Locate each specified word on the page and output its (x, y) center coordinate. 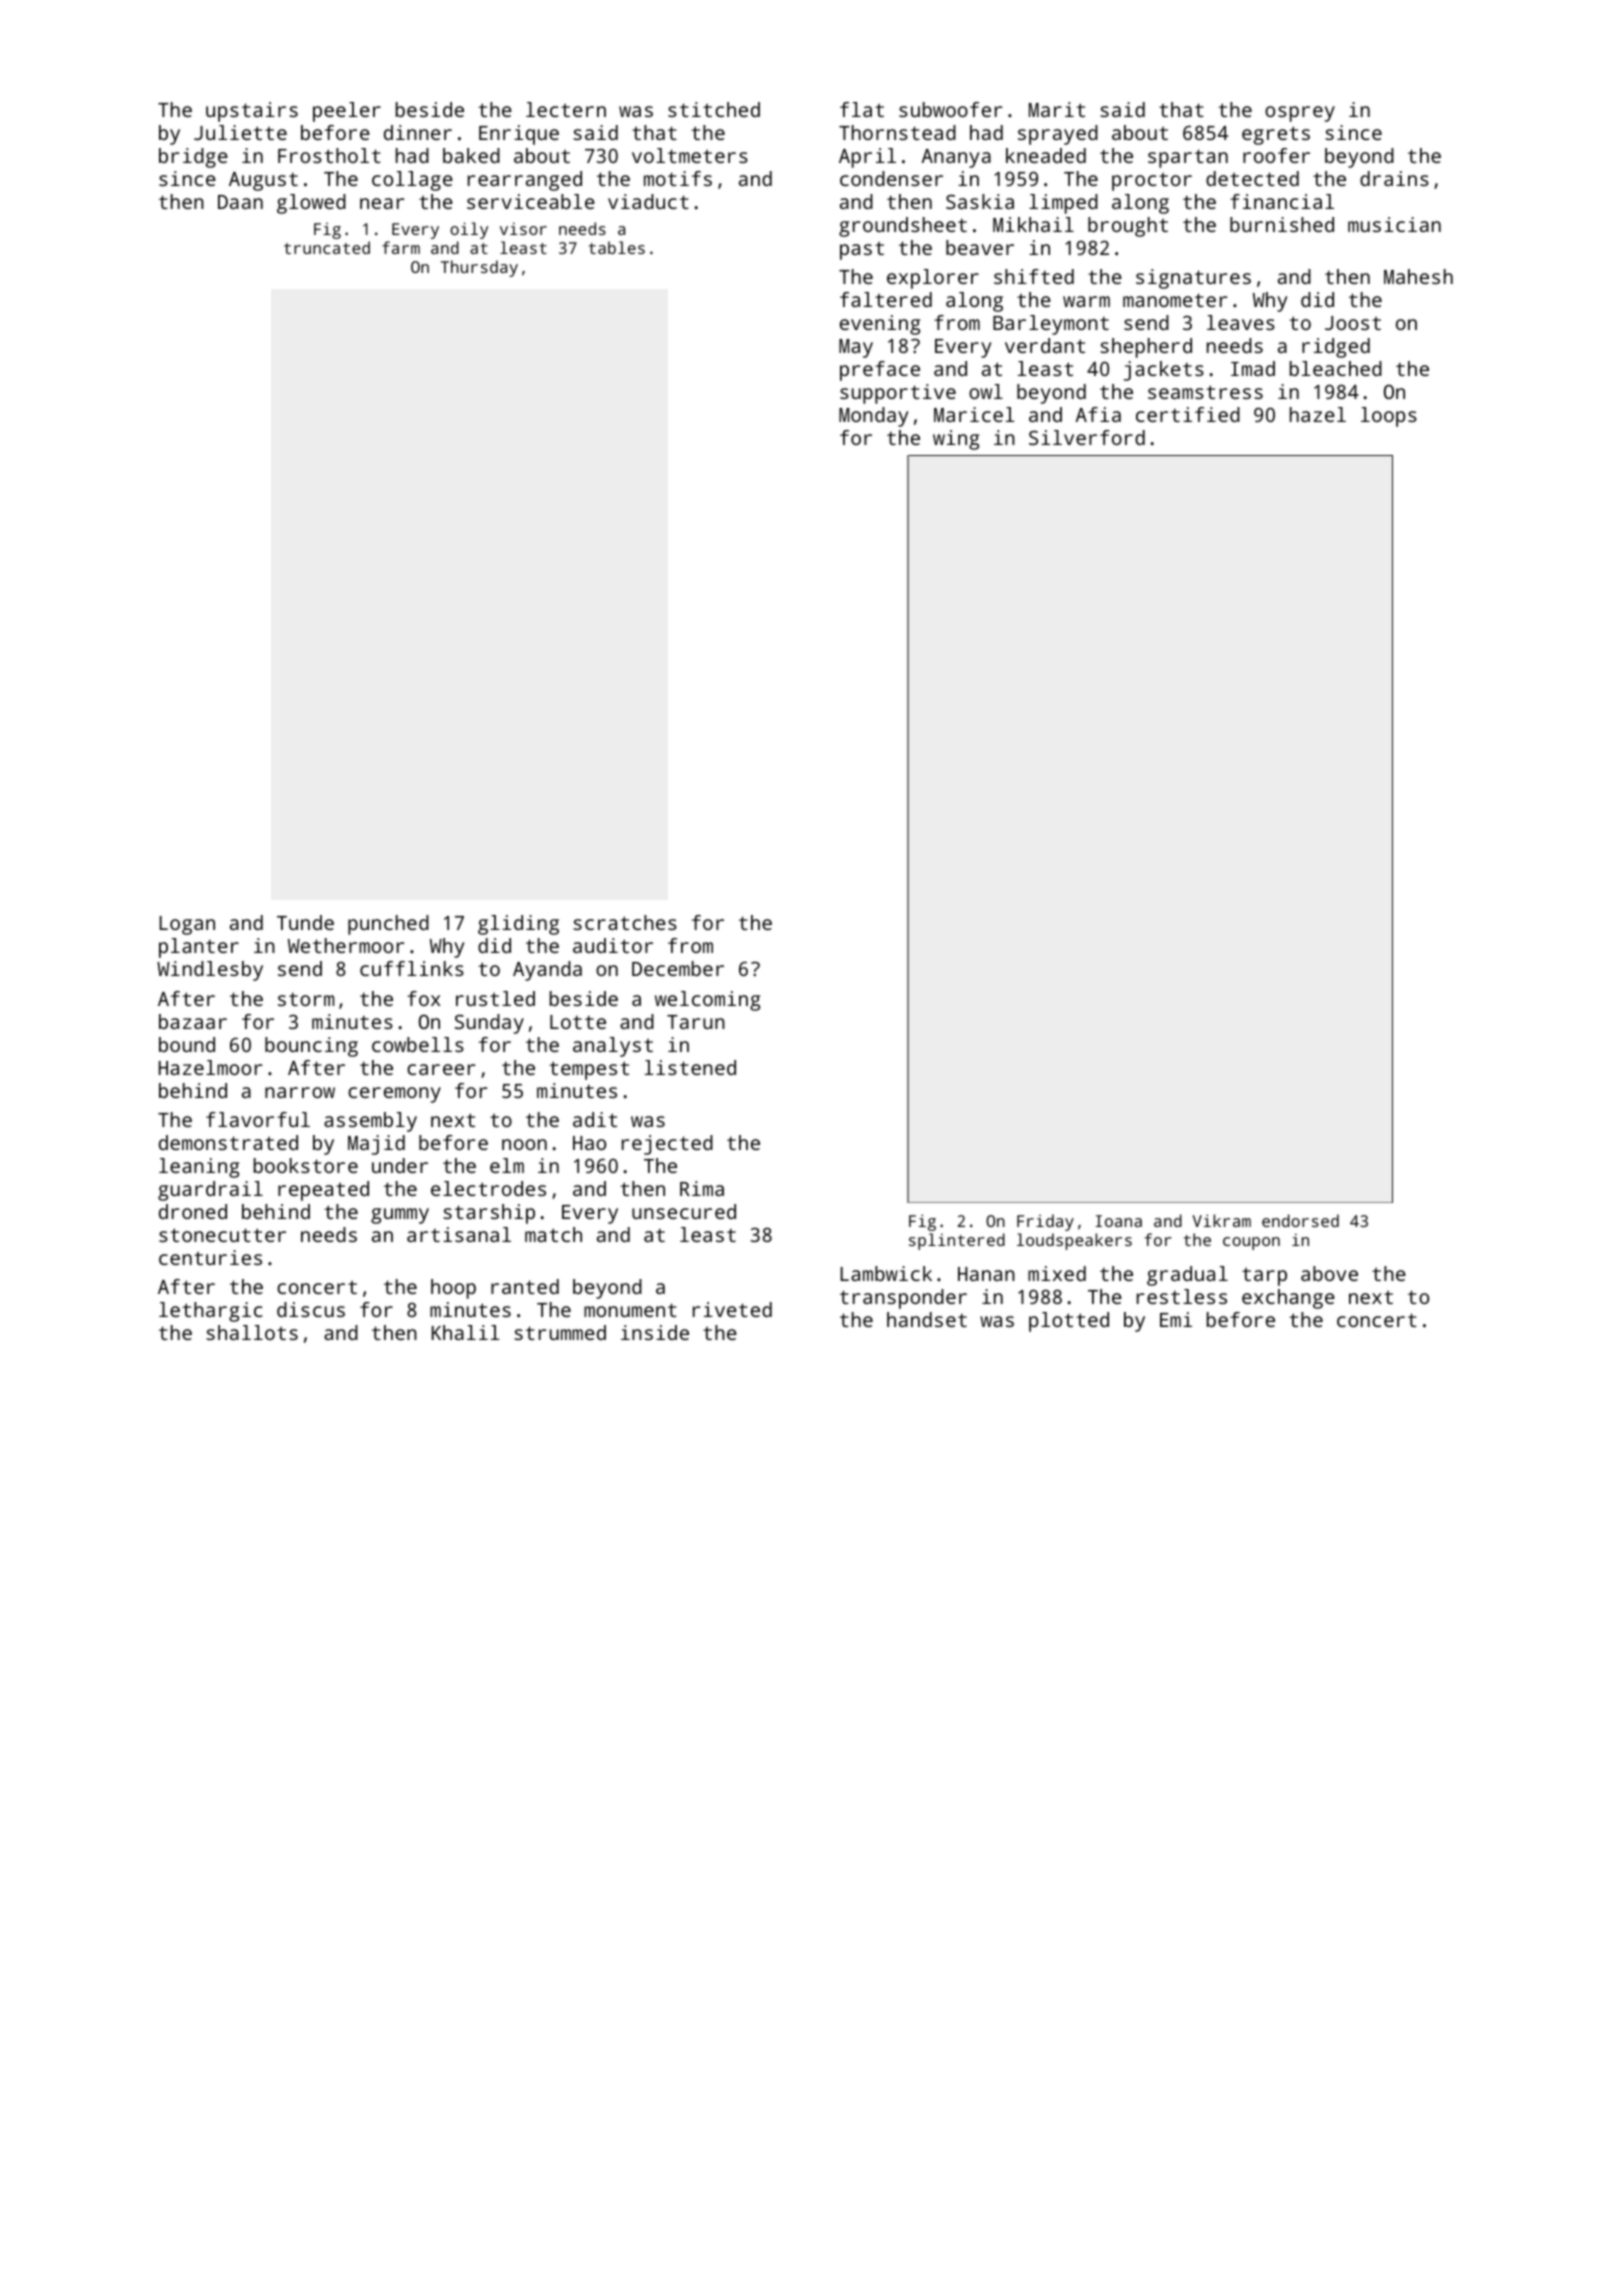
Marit (1057, 109)
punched (388, 925)
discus (311, 1309)
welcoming (707, 1001)
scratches (625, 922)
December (678, 968)
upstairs (252, 112)
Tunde (305, 922)
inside (655, 1332)
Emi (1176, 1319)
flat (862, 109)
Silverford (1087, 437)
